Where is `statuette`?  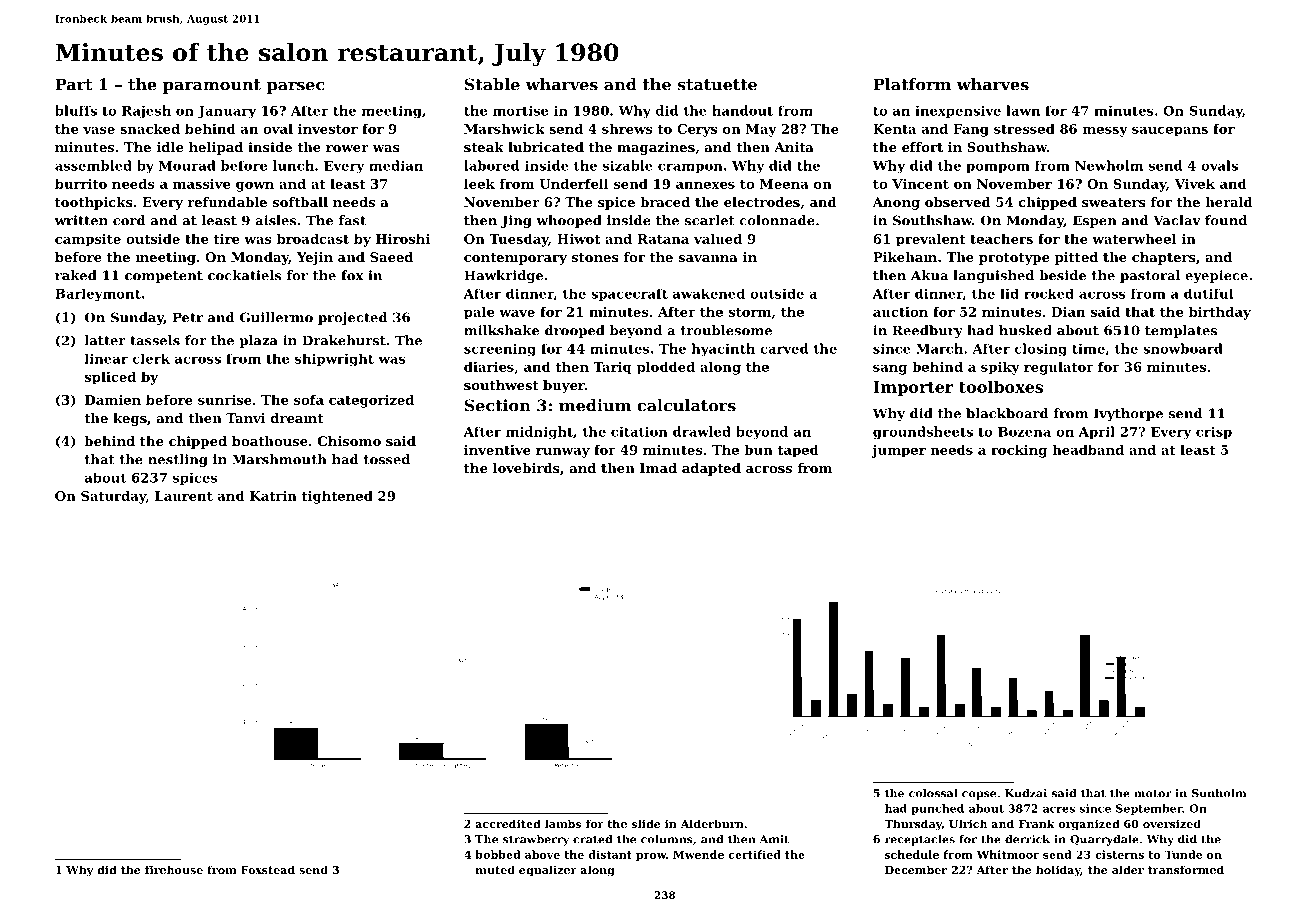
statuette is located at coordinates (717, 85).
